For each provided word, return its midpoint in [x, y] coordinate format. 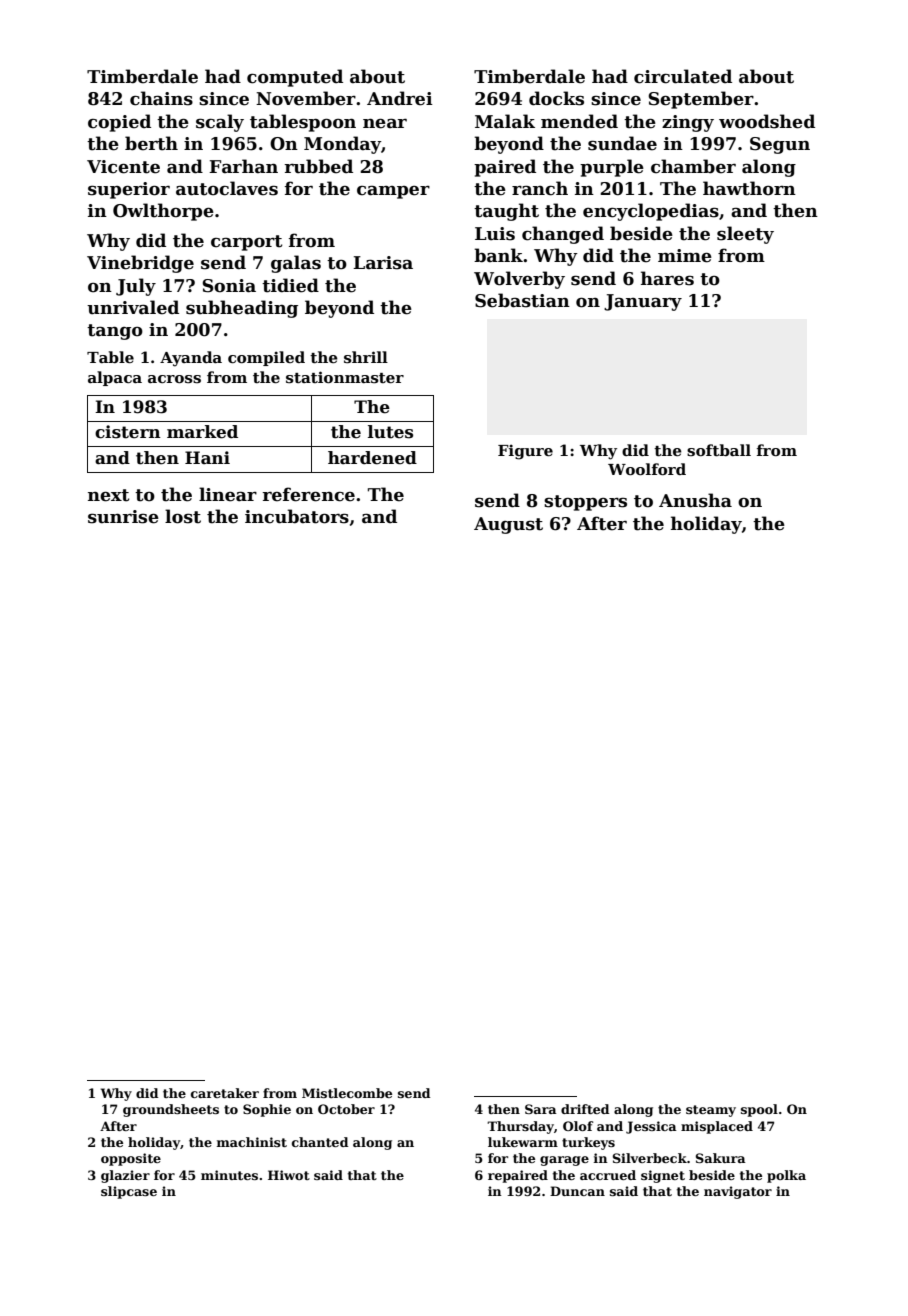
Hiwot [289, 1175]
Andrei [400, 98]
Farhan [243, 166]
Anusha [695, 500]
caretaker [225, 1093]
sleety [745, 235]
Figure [525, 452]
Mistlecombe [347, 1093]
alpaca [115, 378]
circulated [683, 76]
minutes [229, 1175]
